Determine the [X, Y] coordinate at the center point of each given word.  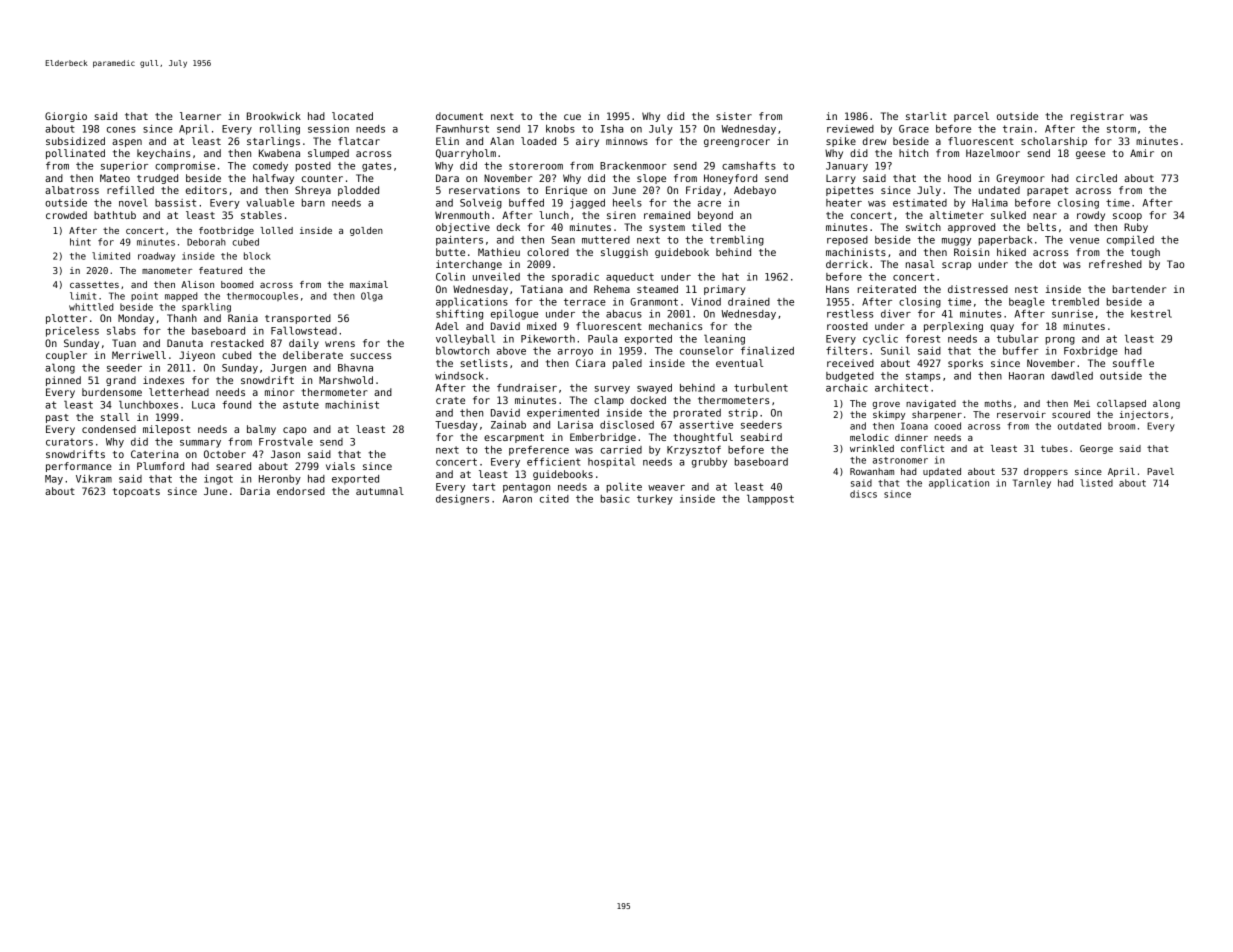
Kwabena [279, 153]
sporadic [575, 278]
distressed [978, 289]
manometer [167, 270]
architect [901, 388]
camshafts [749, 165]
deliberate [313, 355]
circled [1096, 178]
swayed [654, 389]
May [54, 480]
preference [539, 451]
